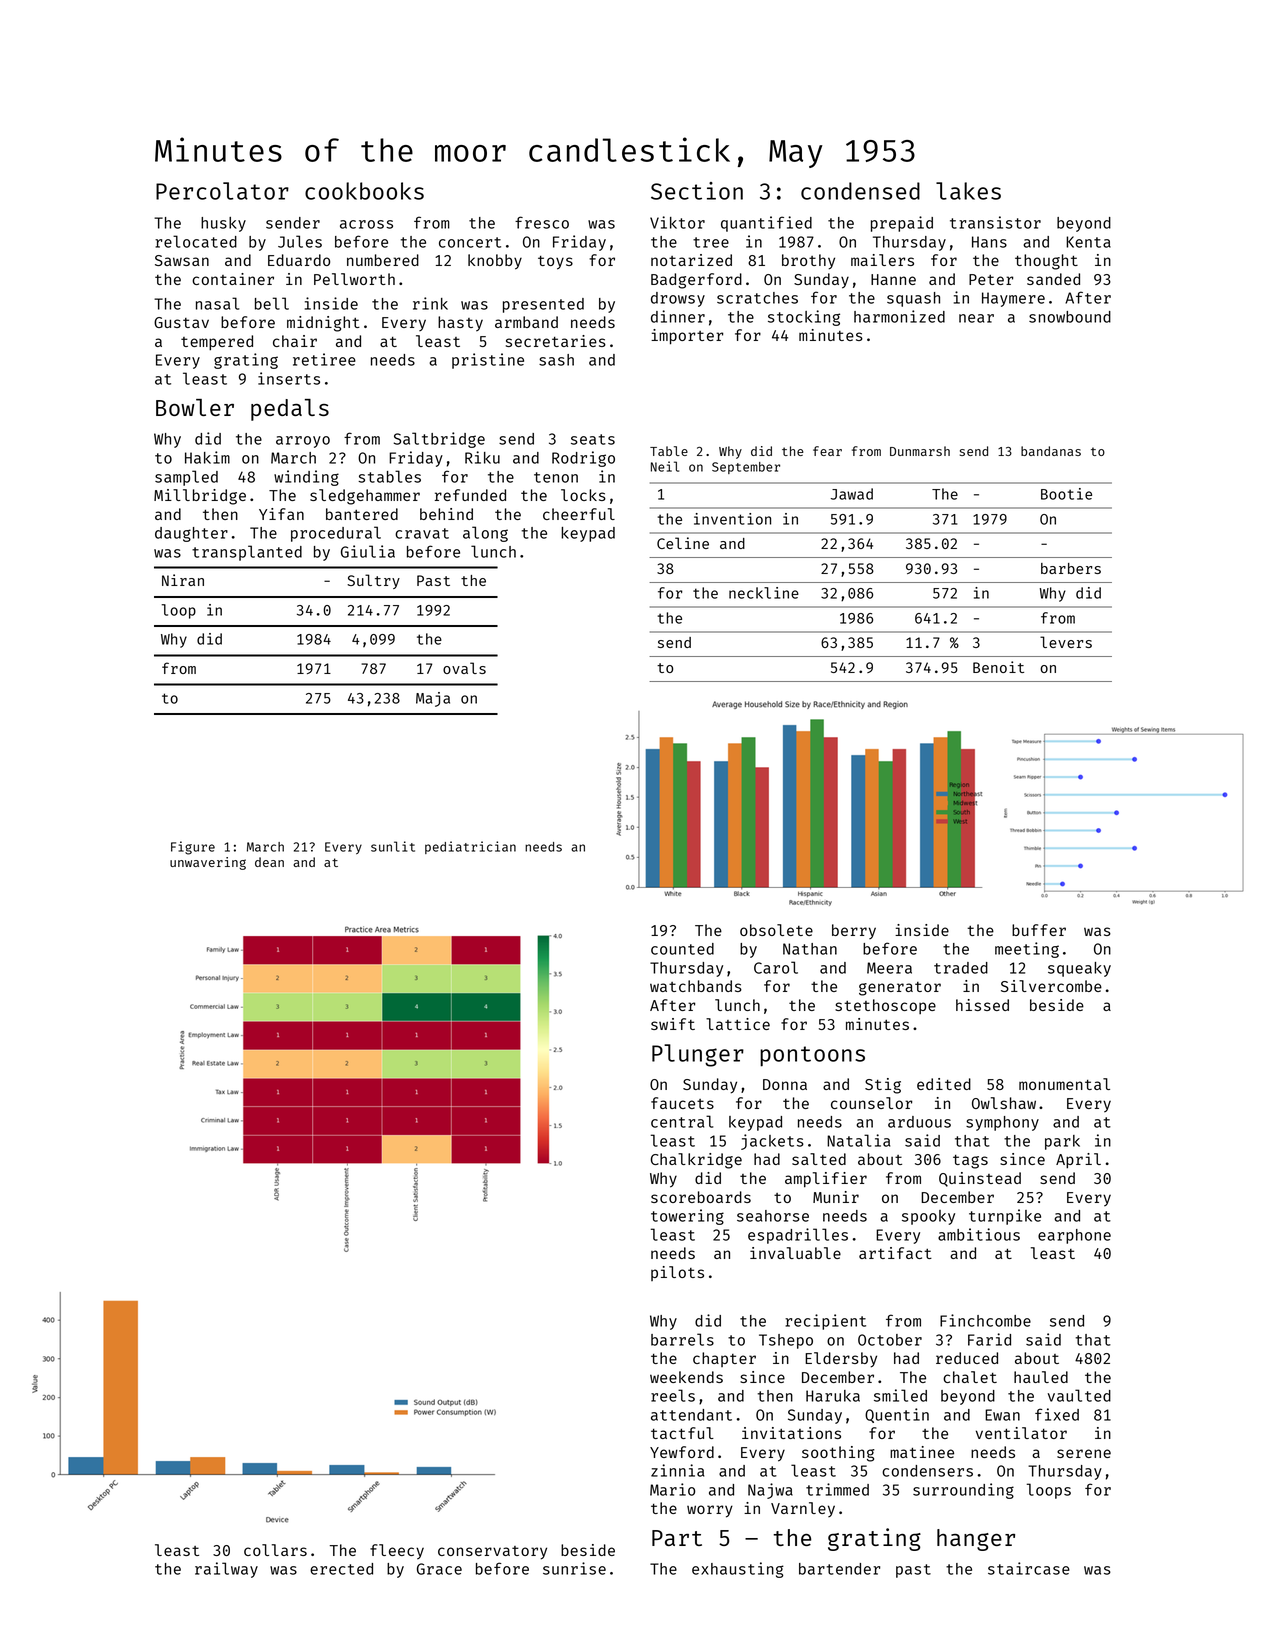 Image resolution: width=1266 pixels, height=1638 pixels. Describe the element at coordinates (470, 847) in the screenshot. I see `pediatrician` at that location.
